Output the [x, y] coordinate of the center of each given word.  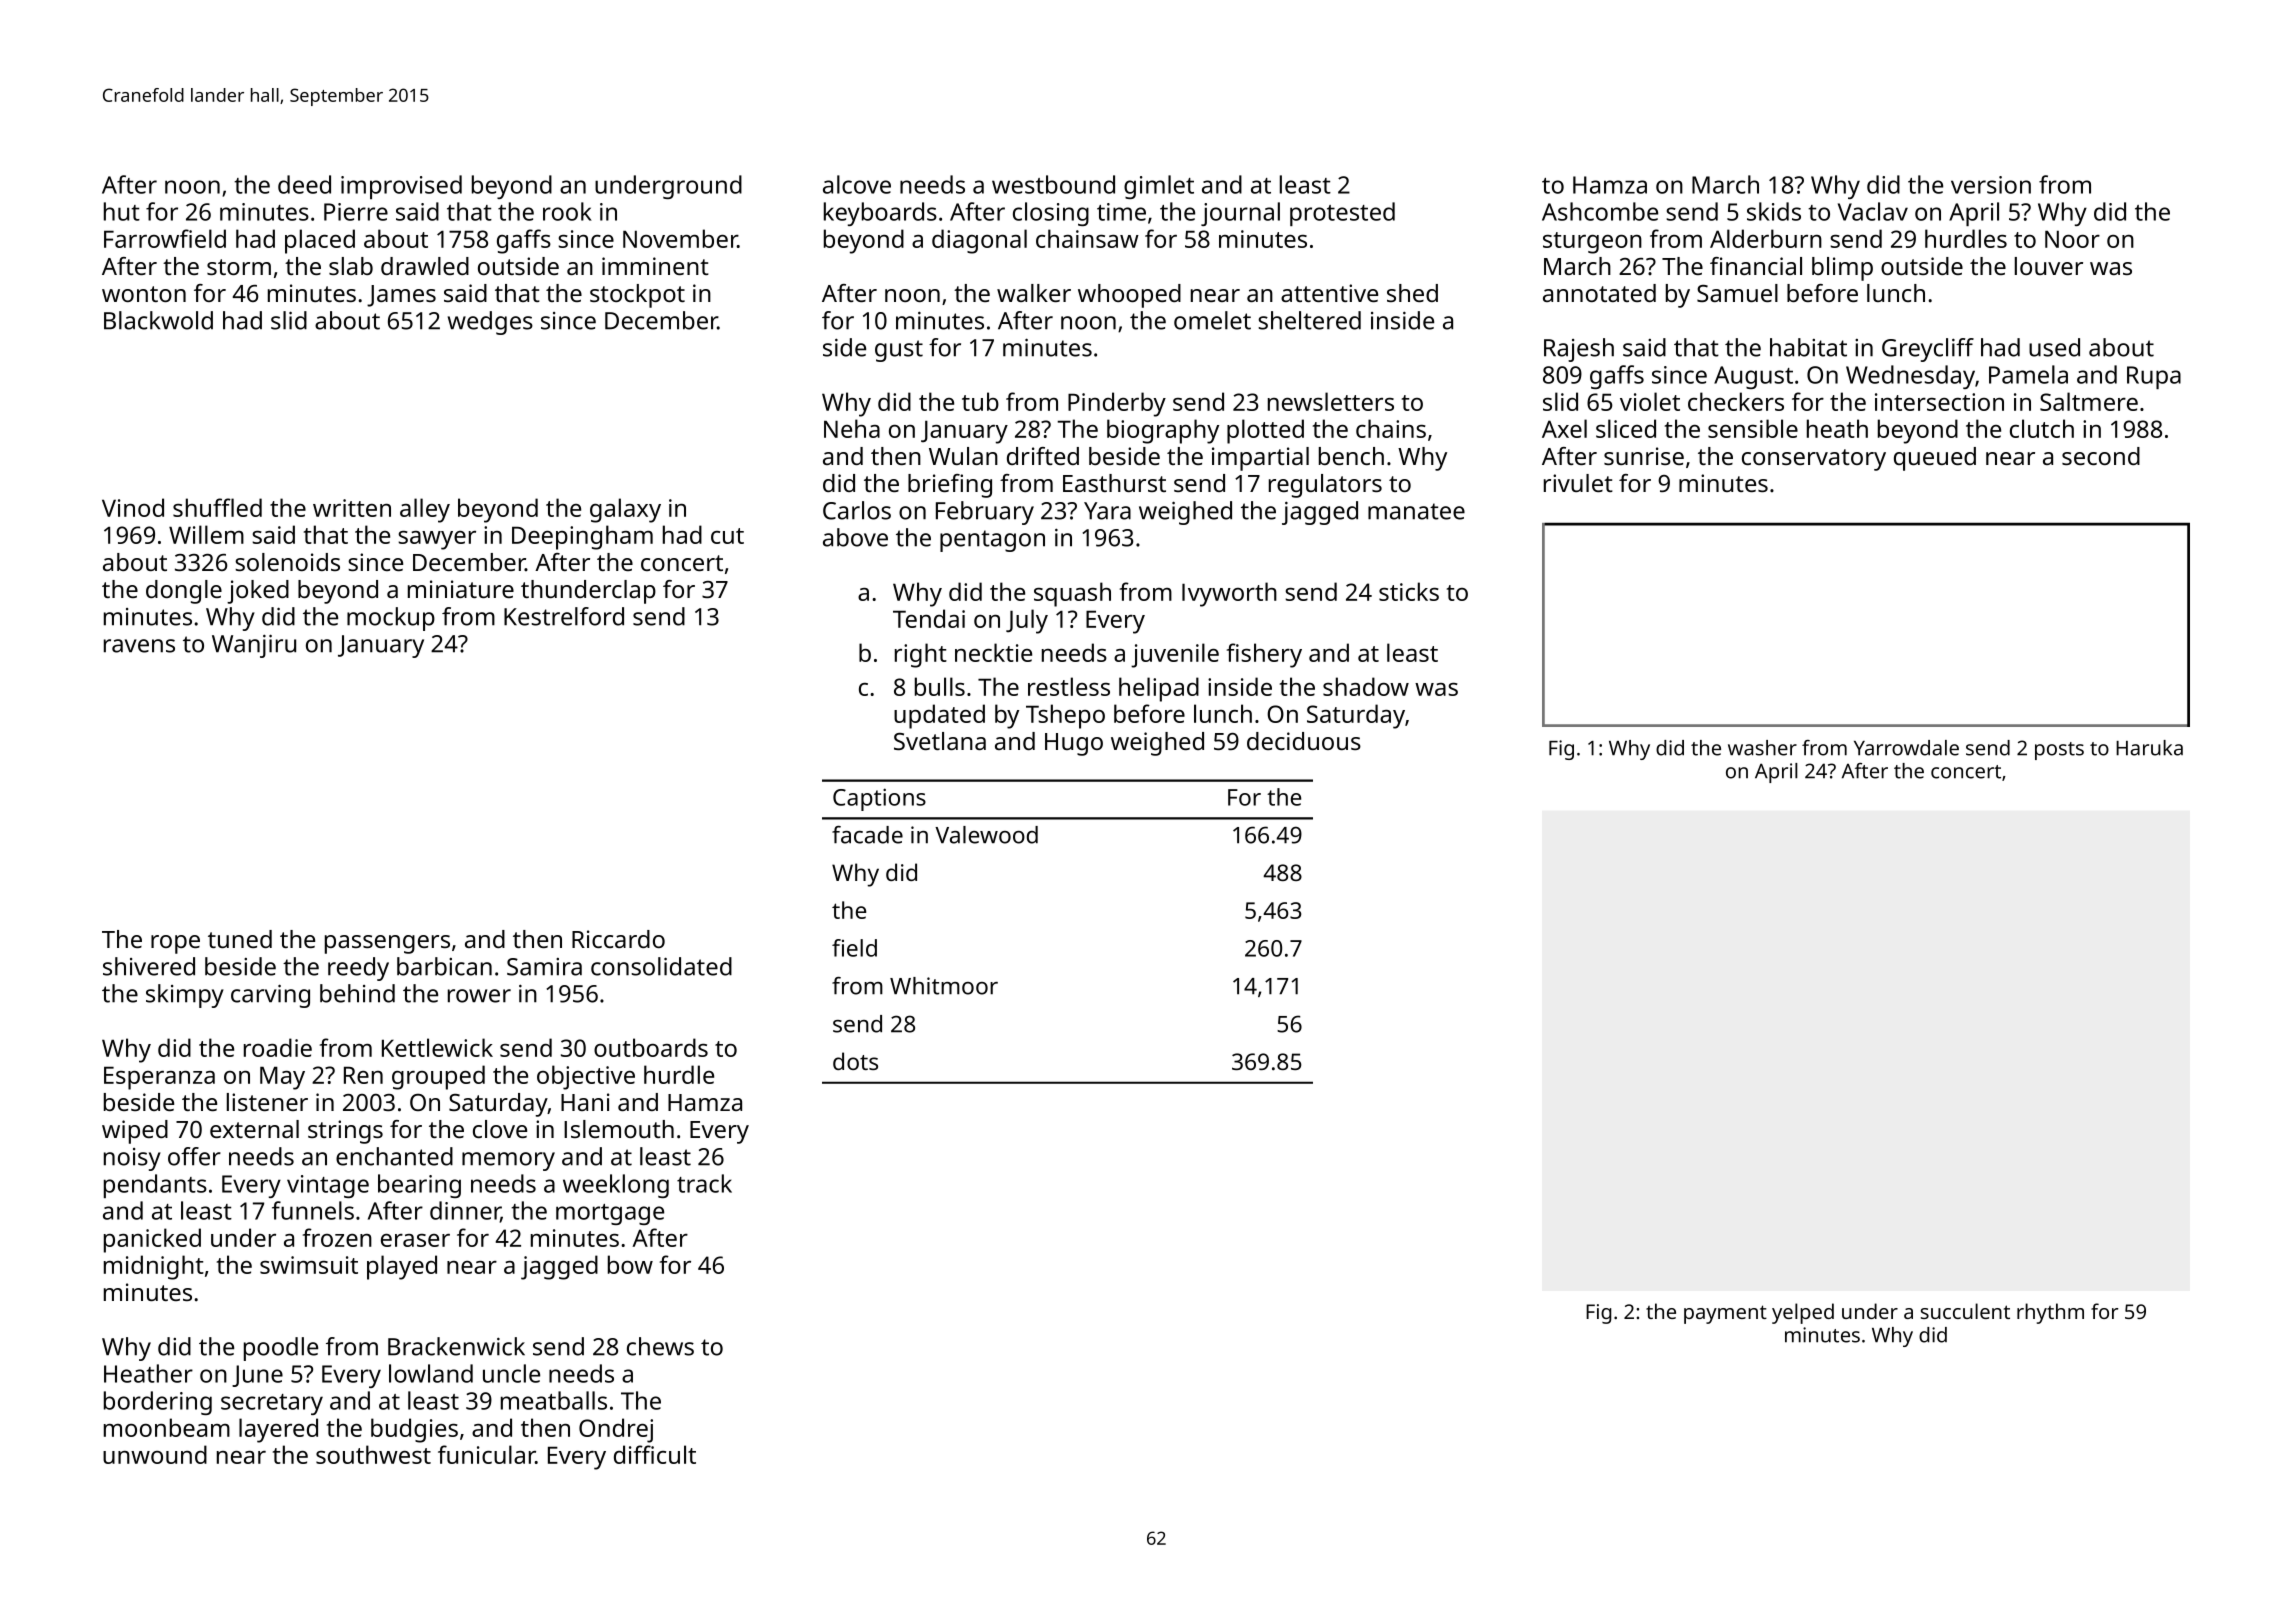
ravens [139, 646]
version [1991, 185]
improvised [401, 187]
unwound [155, 1454]
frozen [337, 1237]
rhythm [2050, 1313]
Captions [879, 799]
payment [1725, 1314]
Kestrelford [564, 616]
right [921, 655]
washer [1762, 748]
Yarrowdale [1906, 748]
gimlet [1159, 187]
